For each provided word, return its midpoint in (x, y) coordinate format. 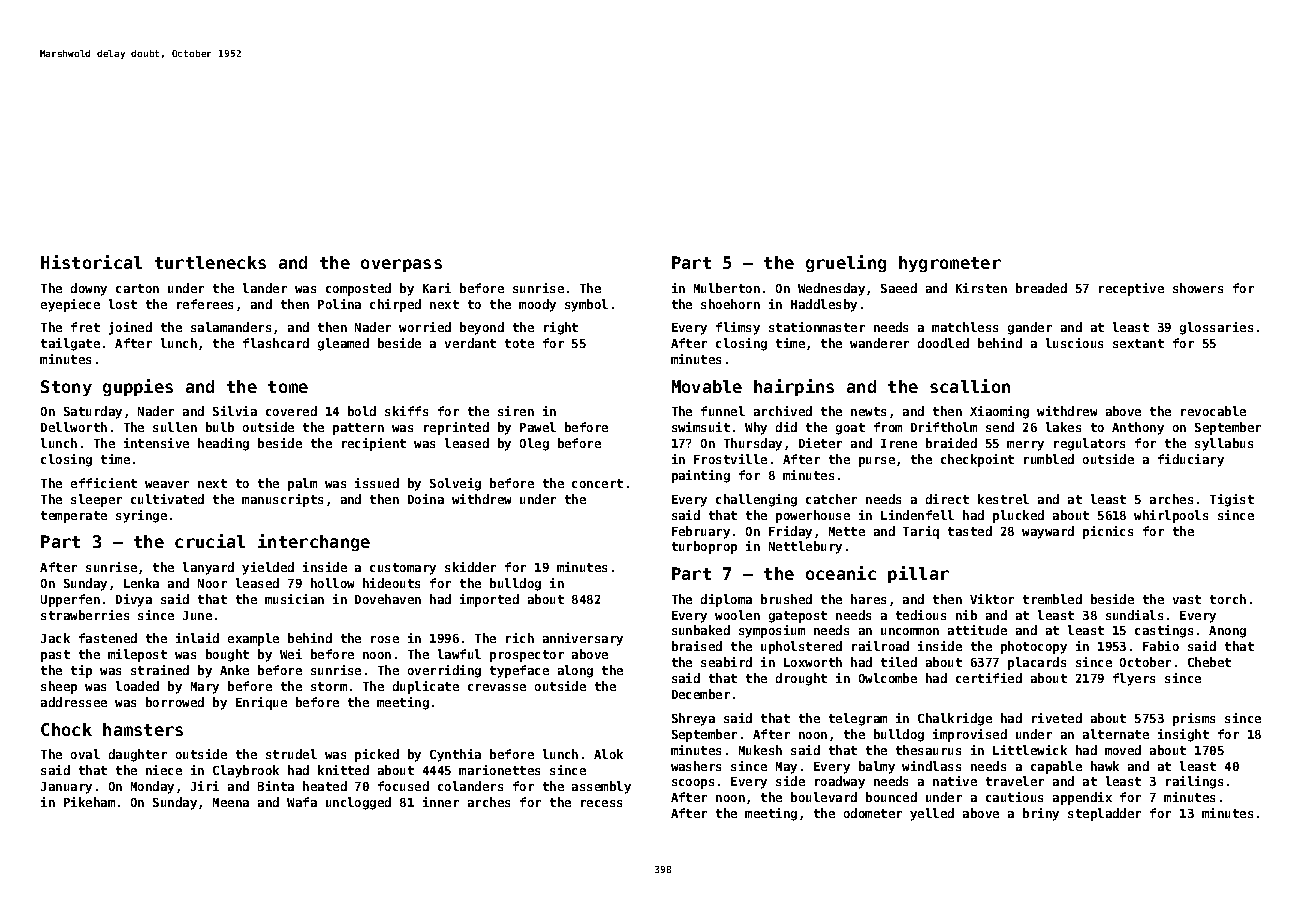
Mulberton (727, 288)
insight (1183, 735)
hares (868, 599)
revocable (1213, 411)
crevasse (497, 687)
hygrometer (950, 264)
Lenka (141, 583)
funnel (723, 411)
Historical (91, 262)
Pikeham (89, 802)
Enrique (261, 703)
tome (288, 387)
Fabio (1161, 646)
